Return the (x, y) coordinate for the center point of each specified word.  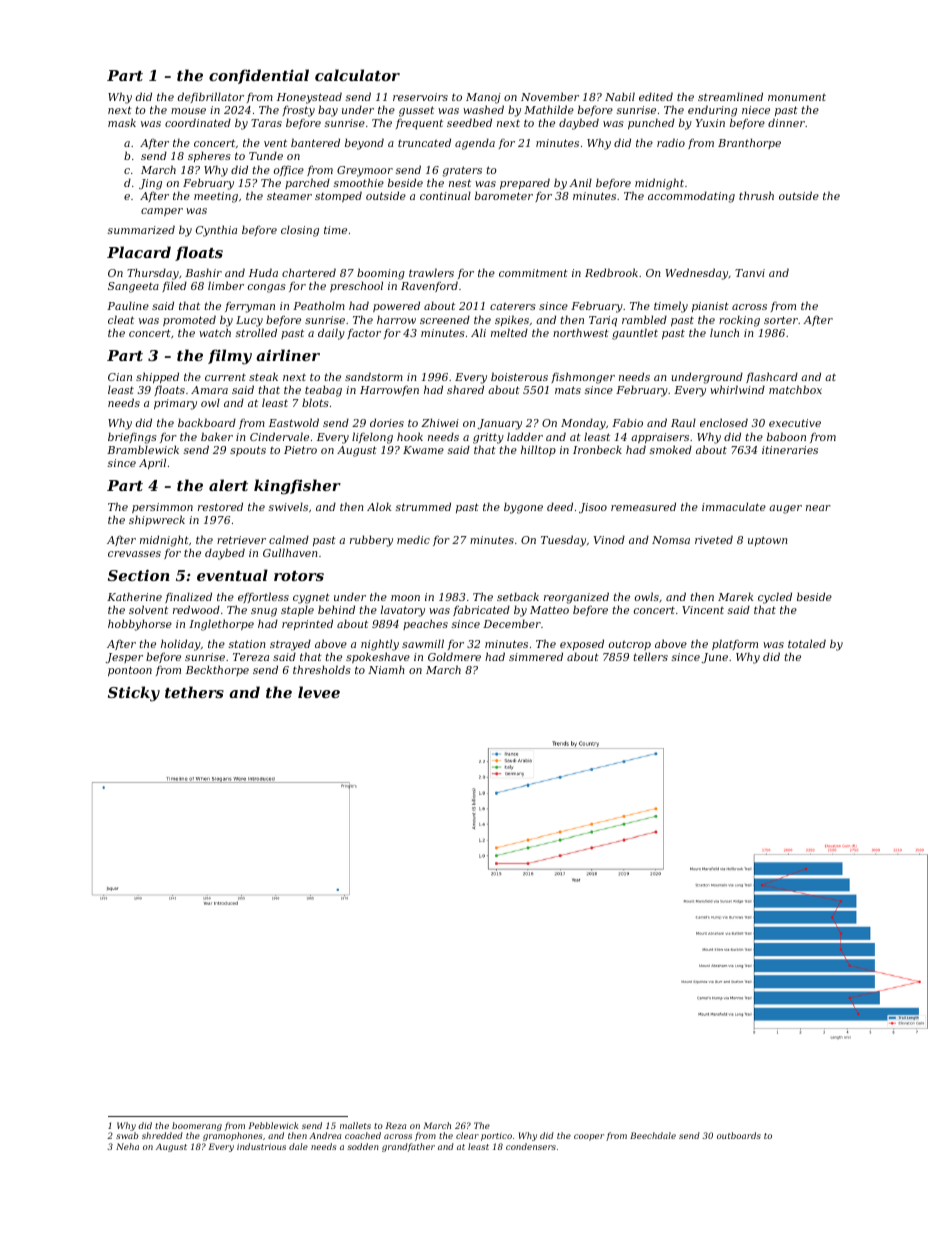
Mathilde (549, 109)
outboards (739, 1135)
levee (319, 692)
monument (797, 97)
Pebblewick (273, 1125)
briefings (132, 438)
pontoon (130, 671)
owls (647, 596)
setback (518, 596)
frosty (298, 111)
